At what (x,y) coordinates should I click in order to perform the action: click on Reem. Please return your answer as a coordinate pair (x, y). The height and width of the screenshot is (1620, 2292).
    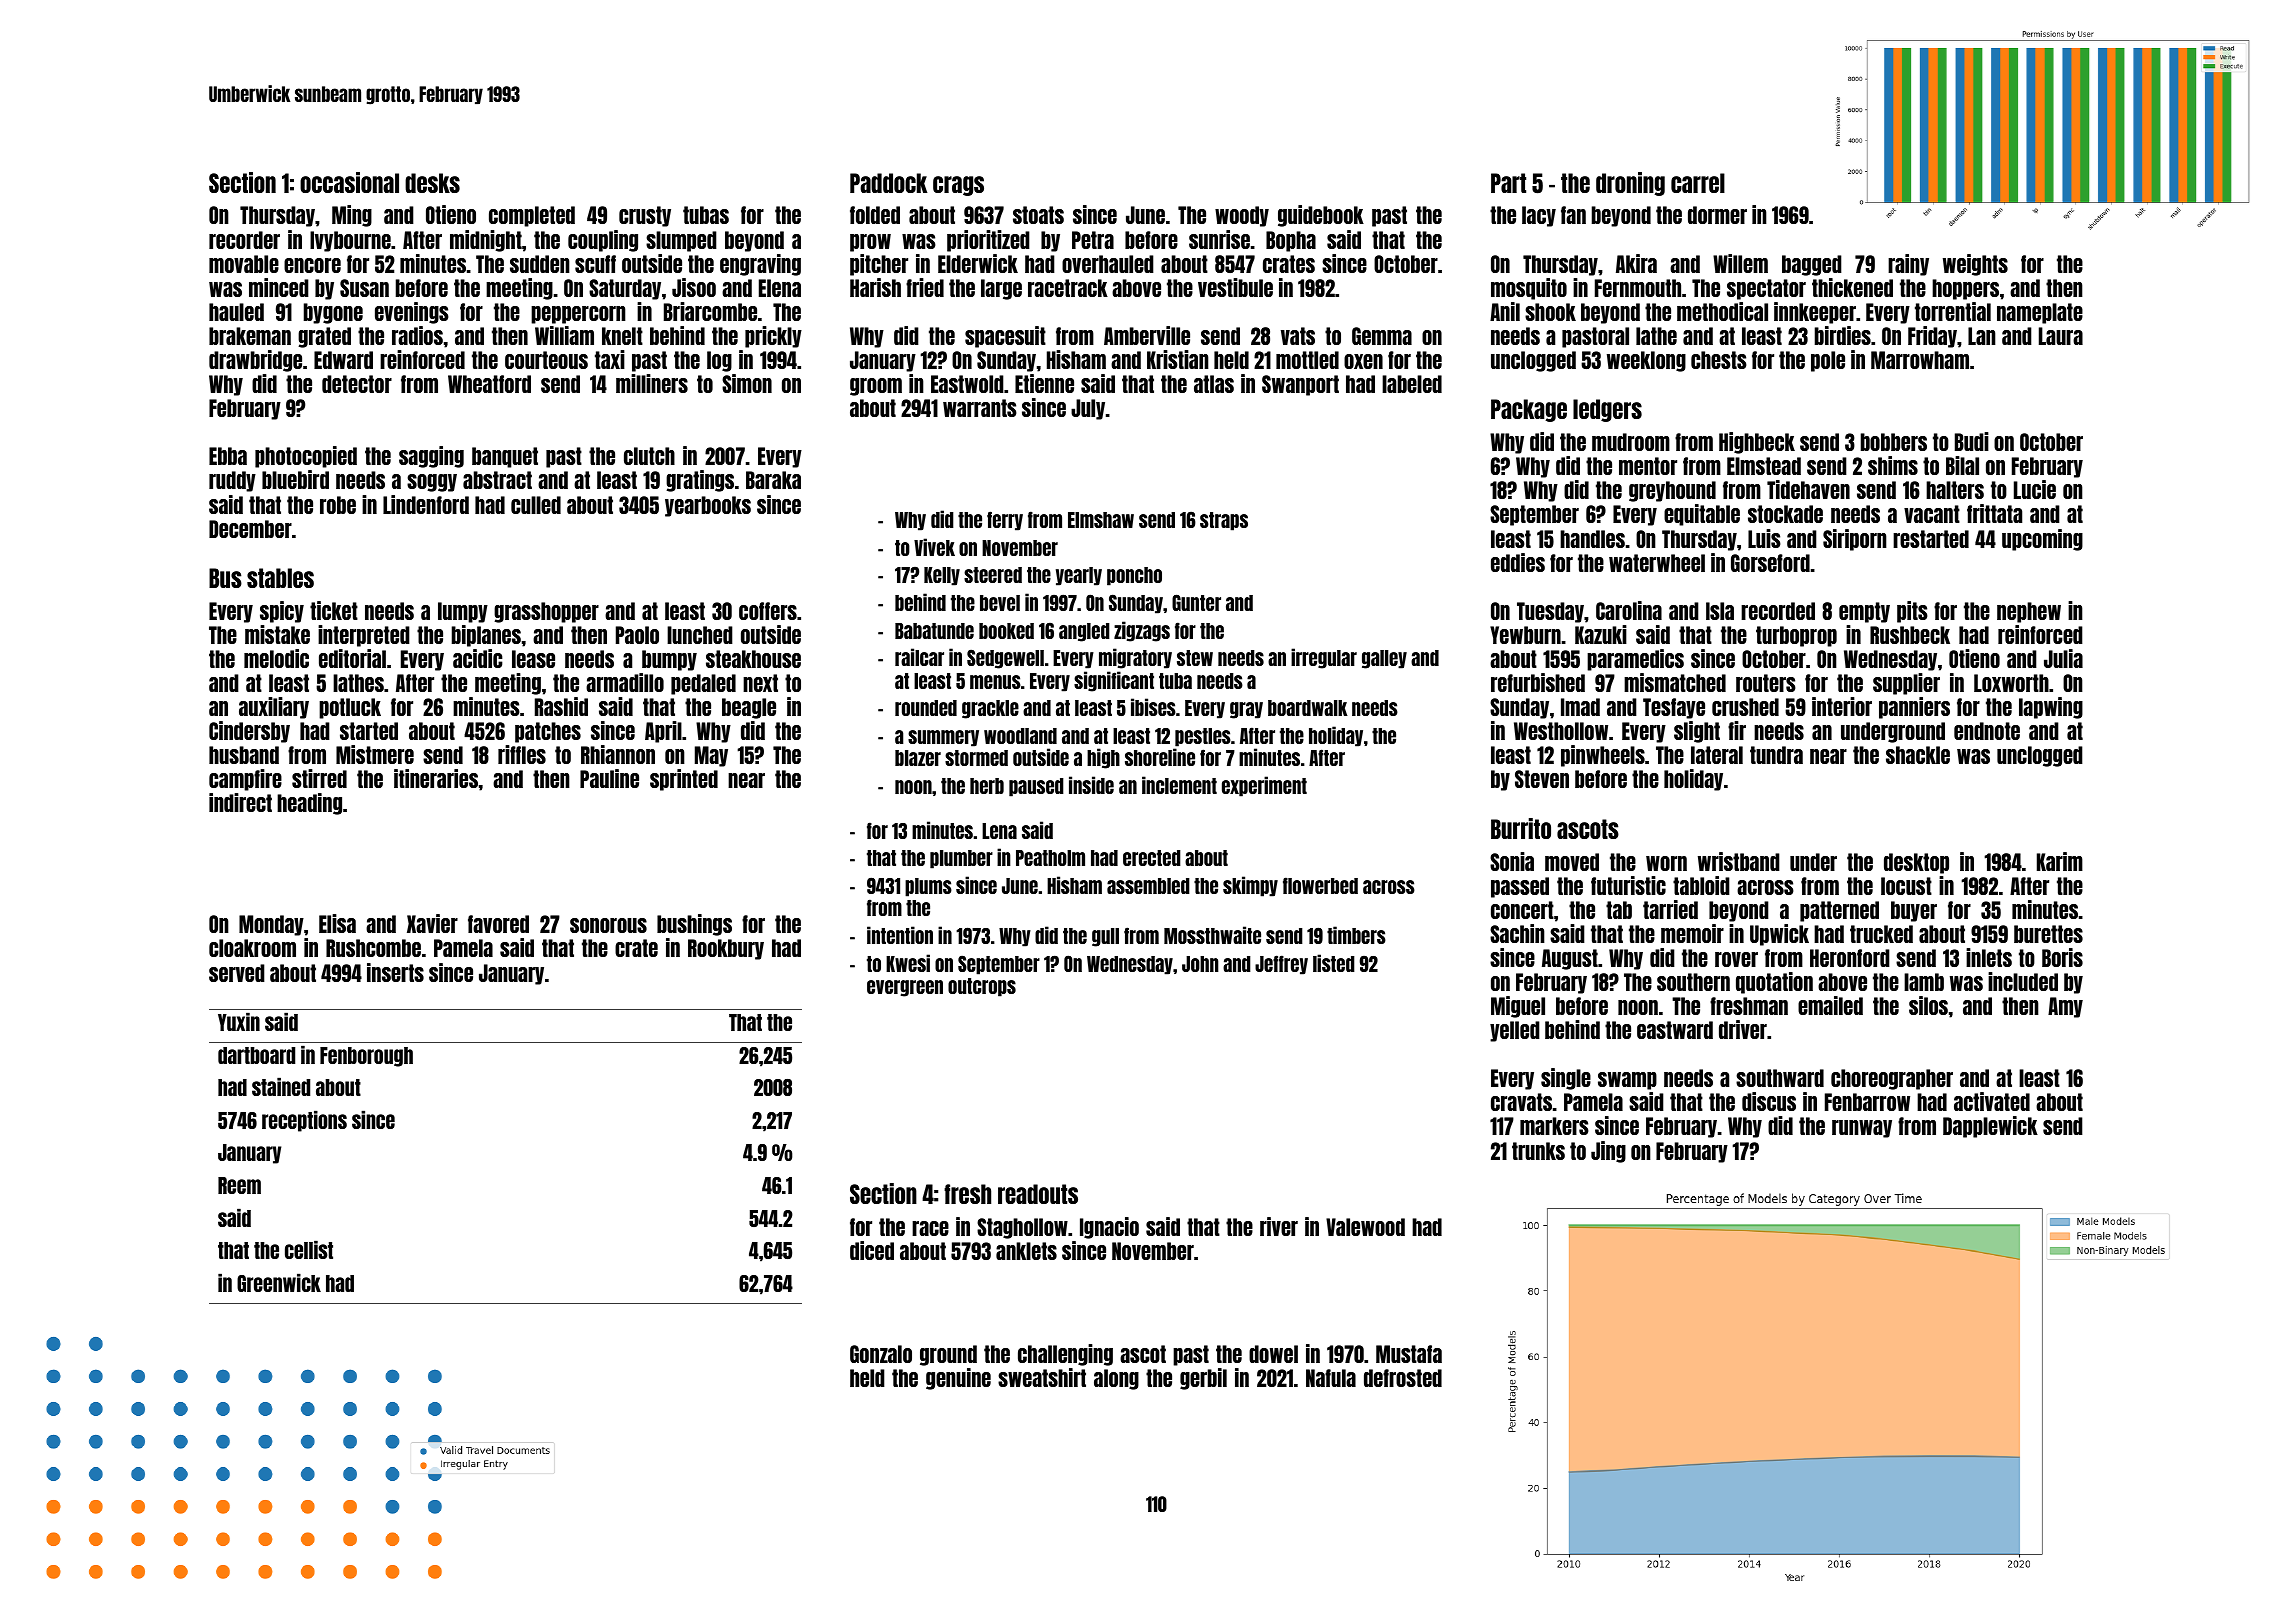
    Looking at the image, I should click on (239, 1185).
